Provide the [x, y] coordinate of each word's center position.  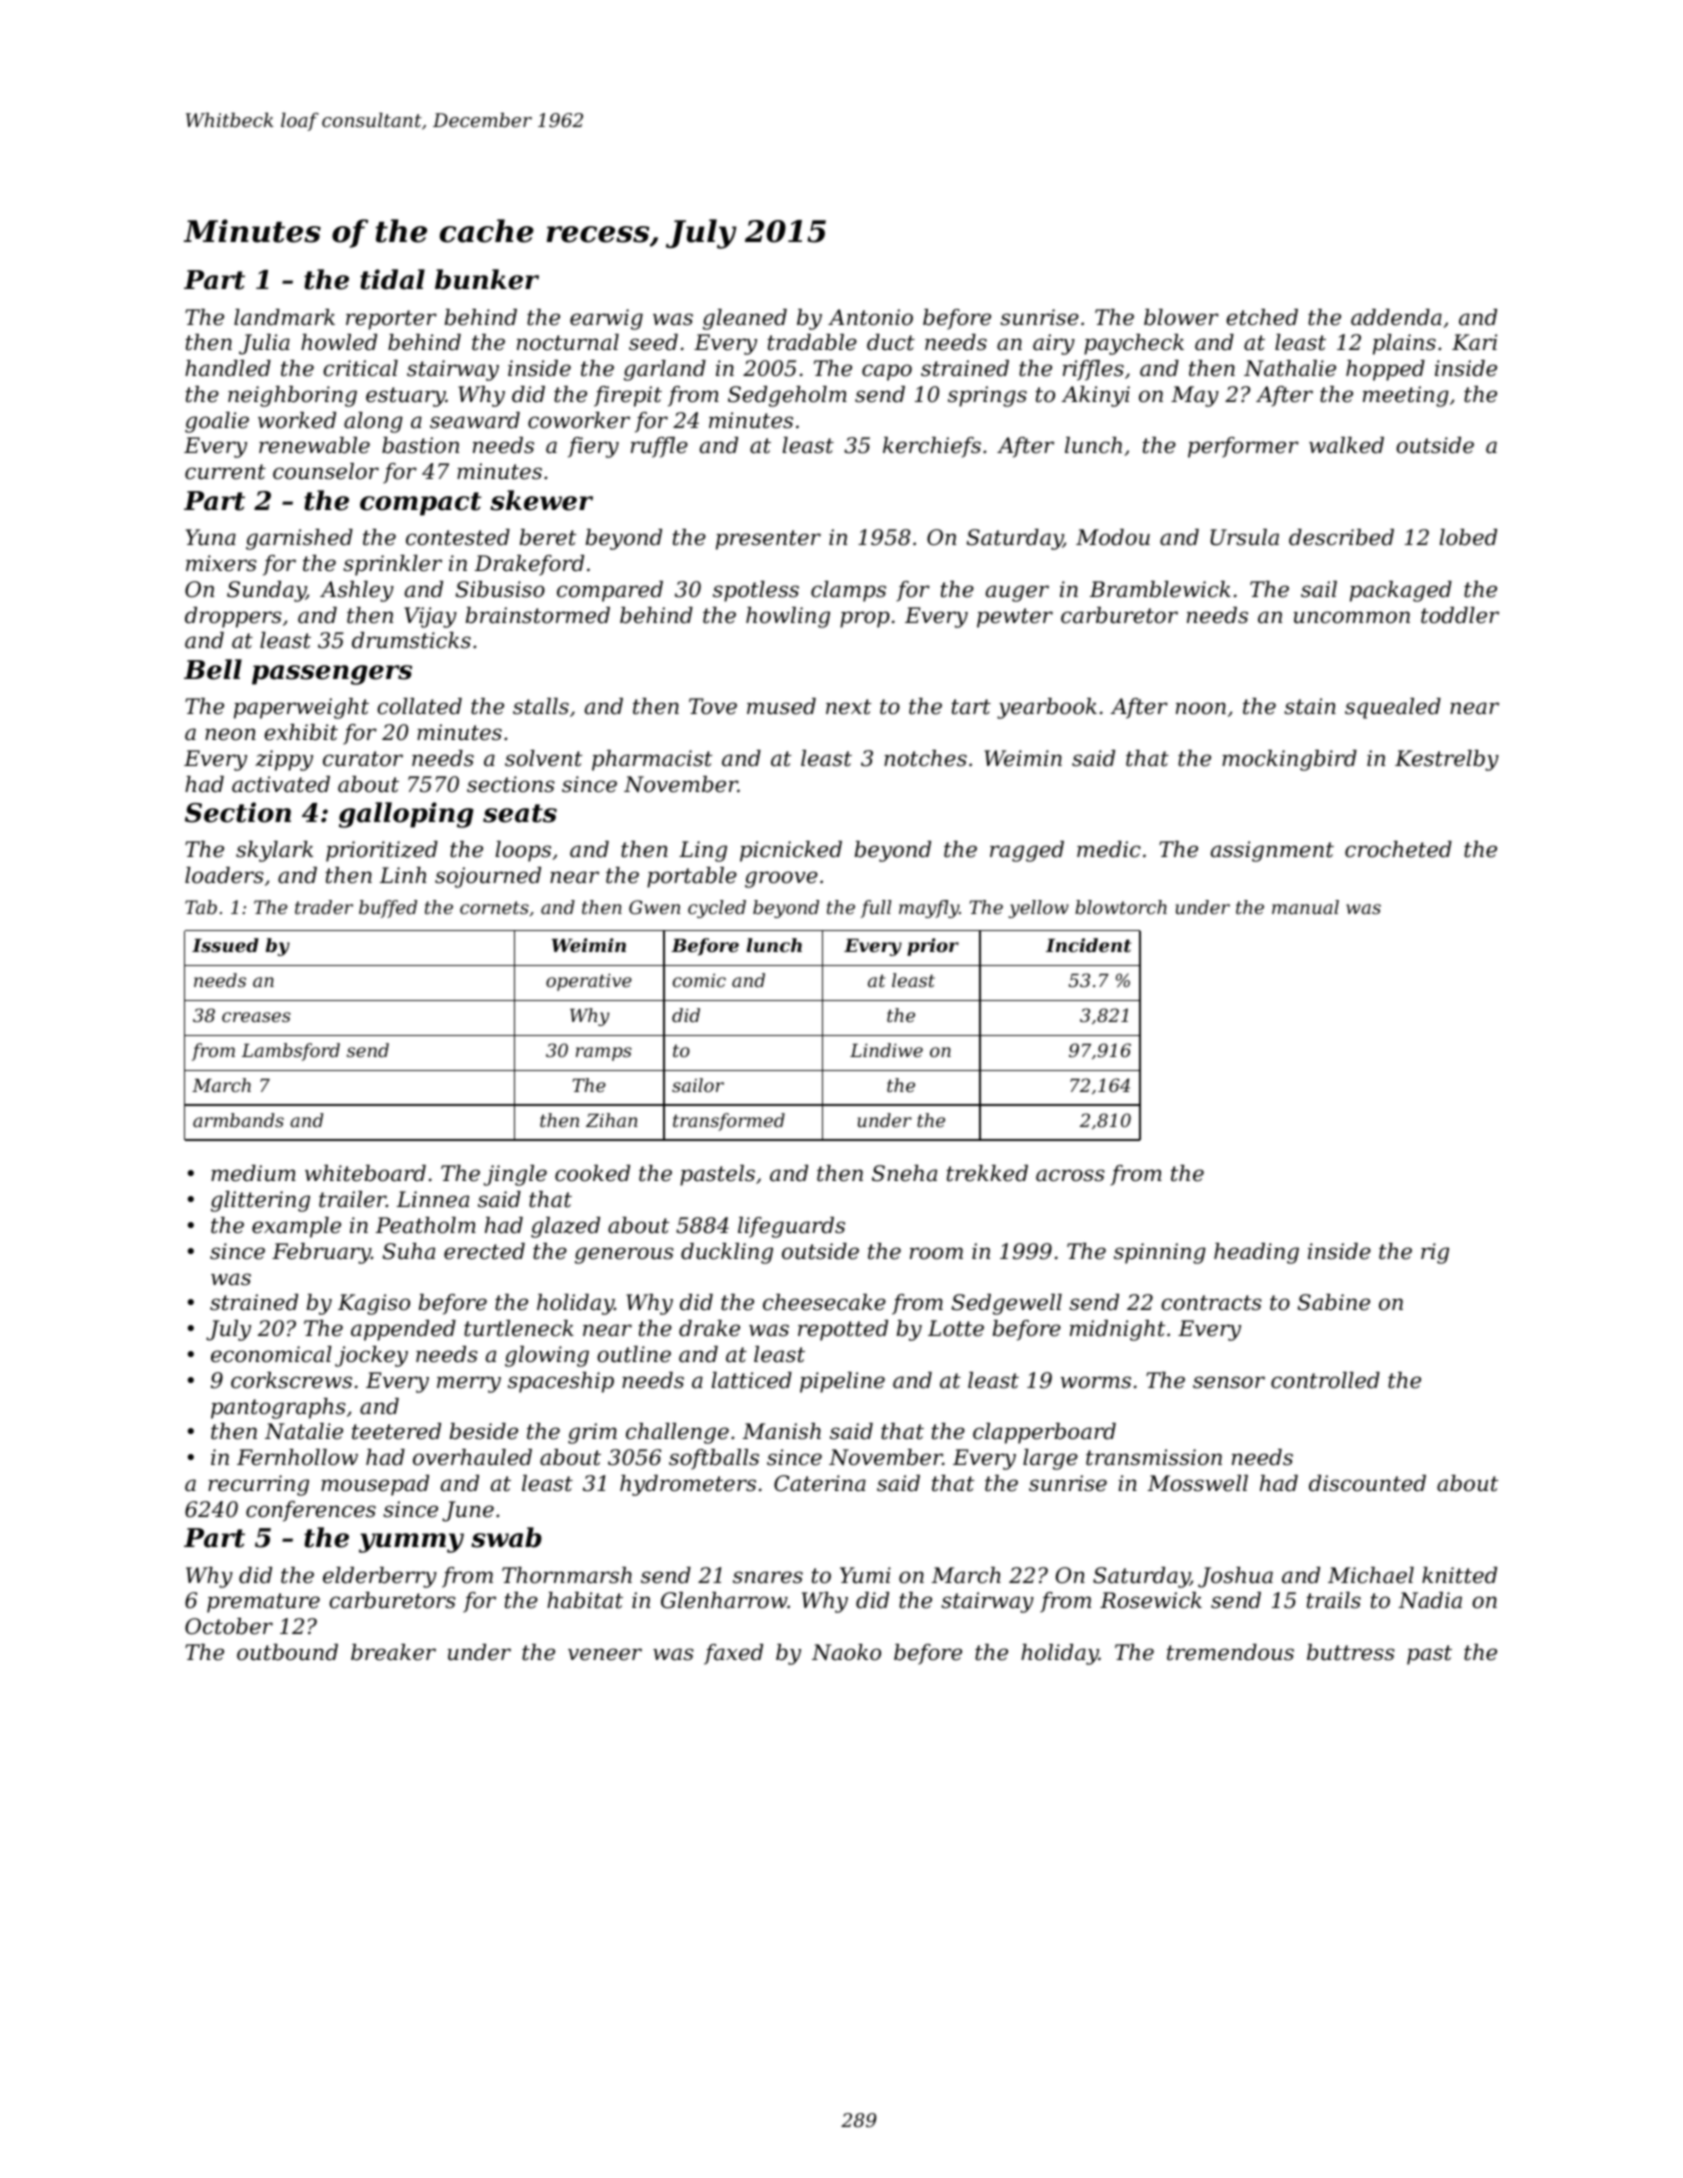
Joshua [1235, 1577]
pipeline [842, 1382]
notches [925, 758]
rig [1435, 1253]
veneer [605, 1654]
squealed [1393, 708]
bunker [487, 279]
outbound [287, 1652]
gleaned [745, 319]
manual [1305, 907]
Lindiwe [886, 1050]
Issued [225, 945]
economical [271, 1354]
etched [1262, 317]
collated [419, 706]
